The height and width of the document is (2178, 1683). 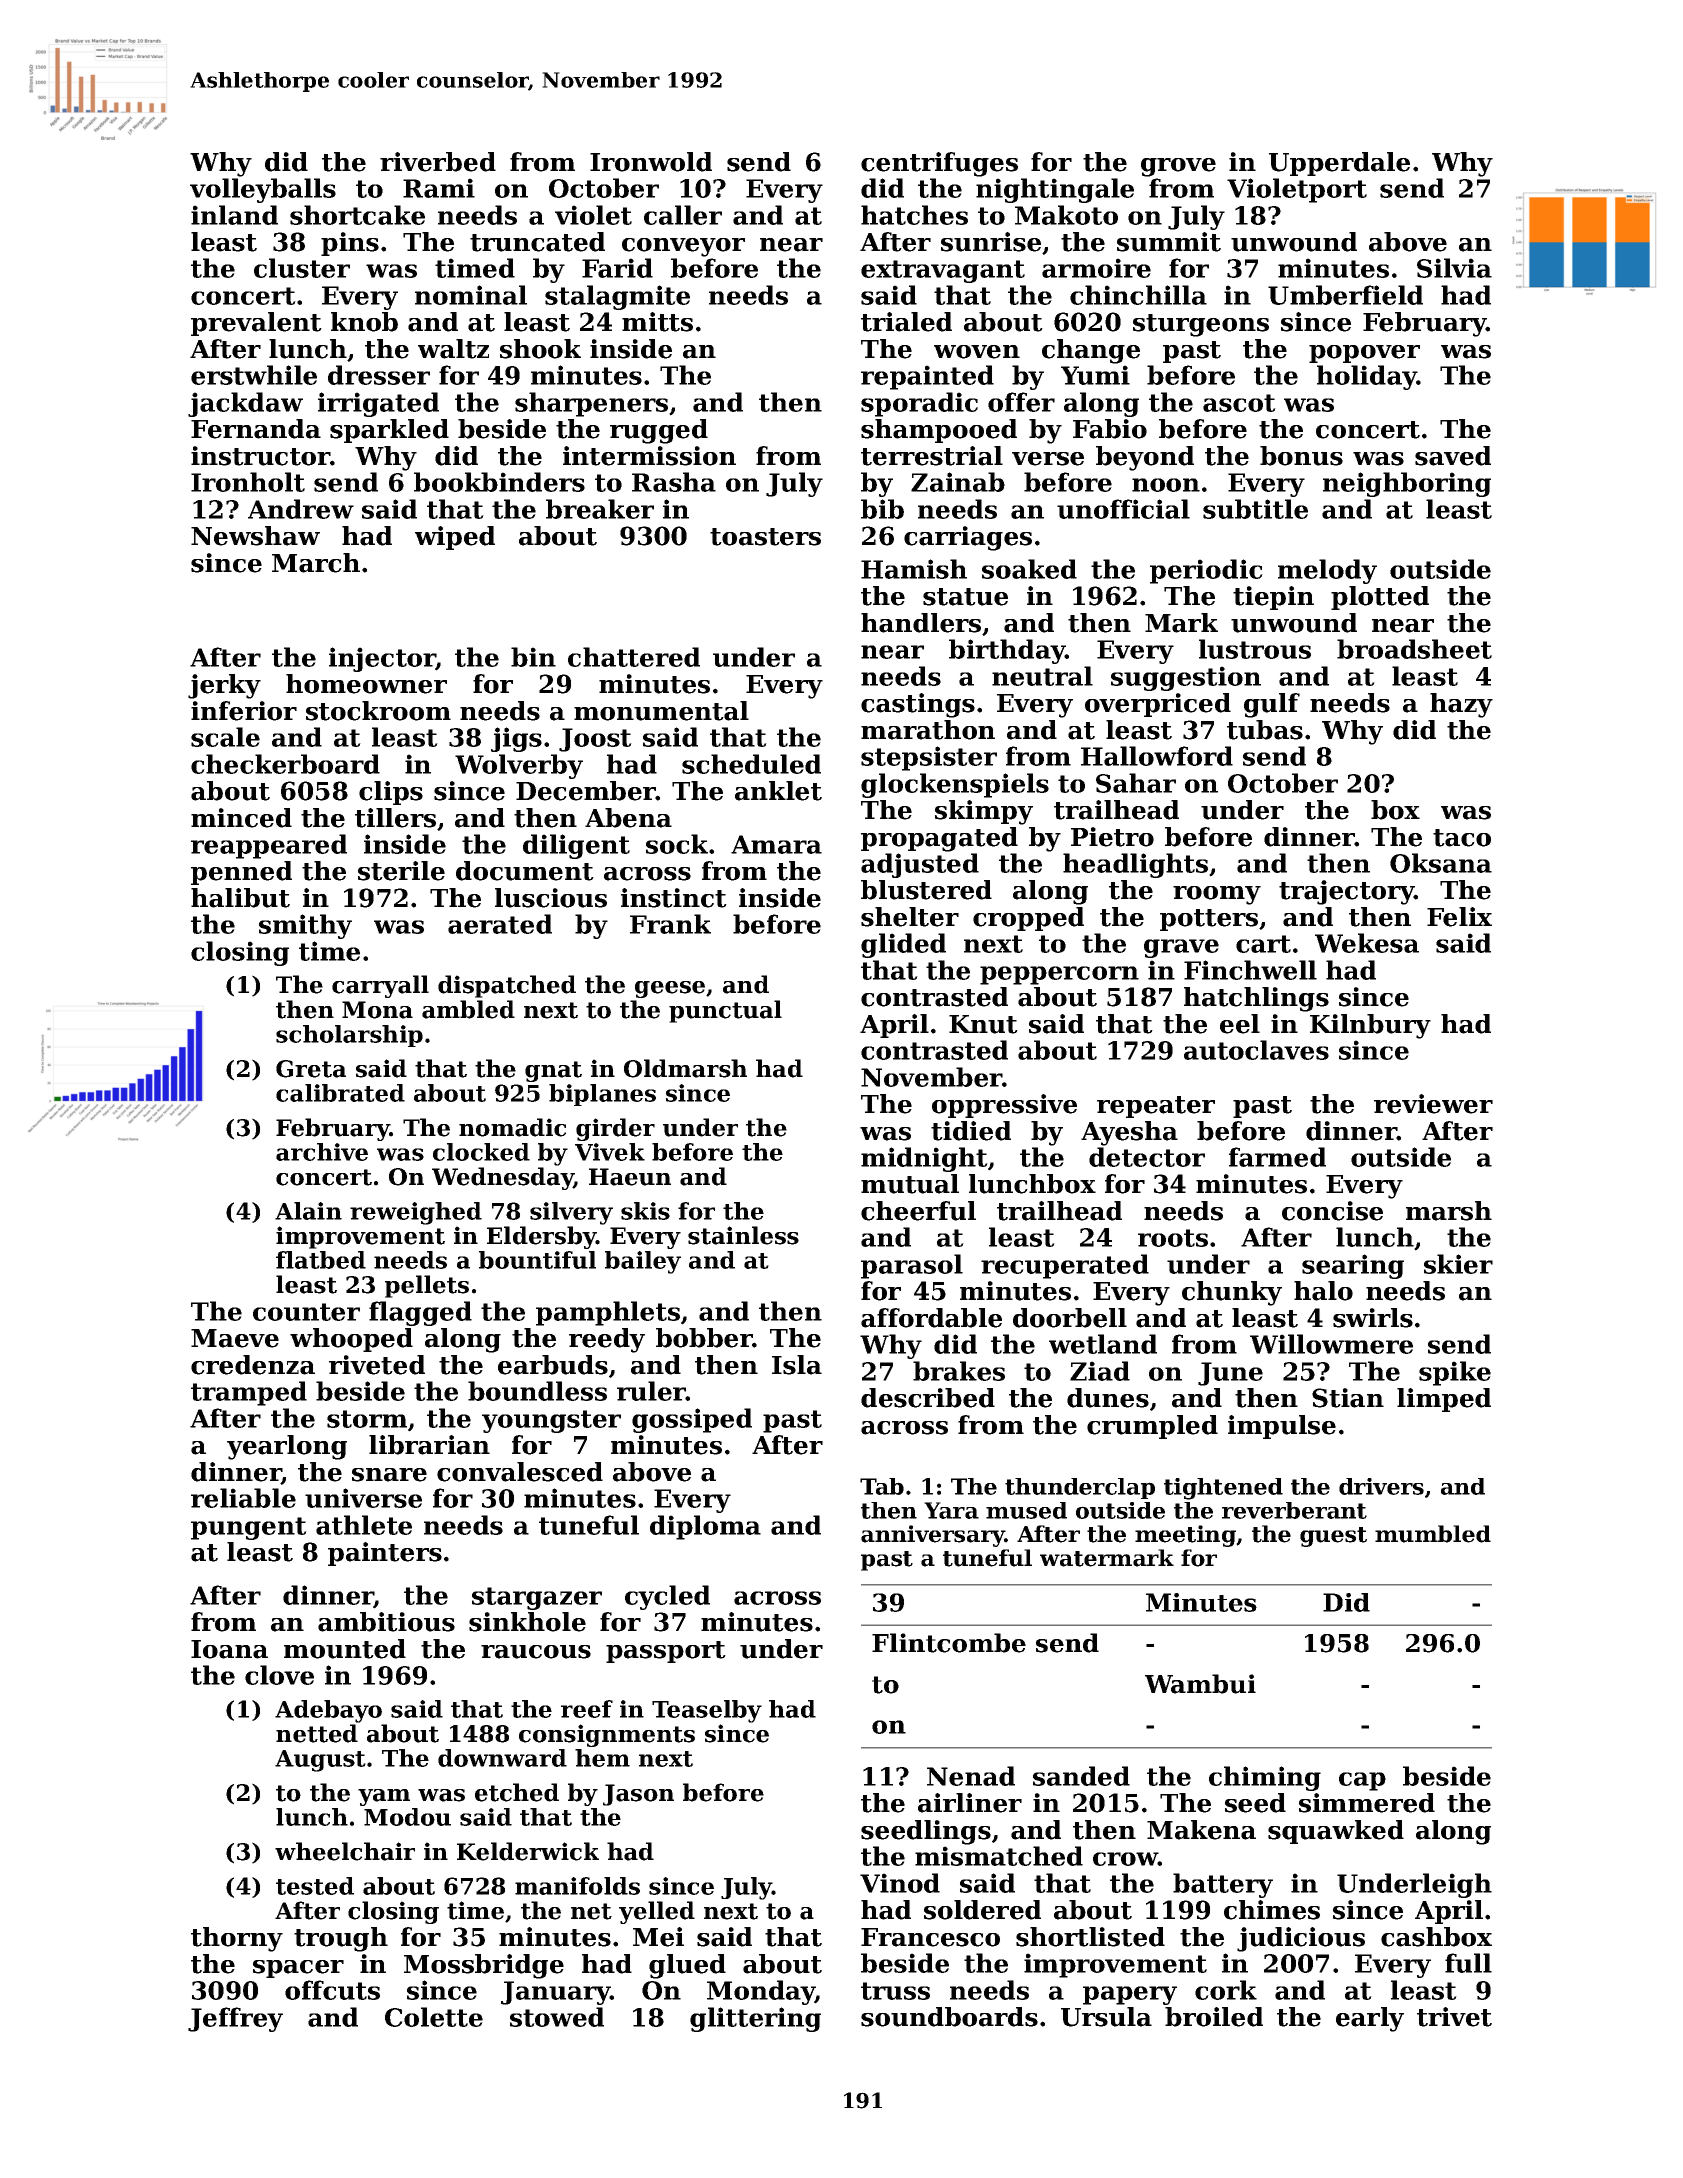 I want to click on detector, so click(x=1147, y=1157).
